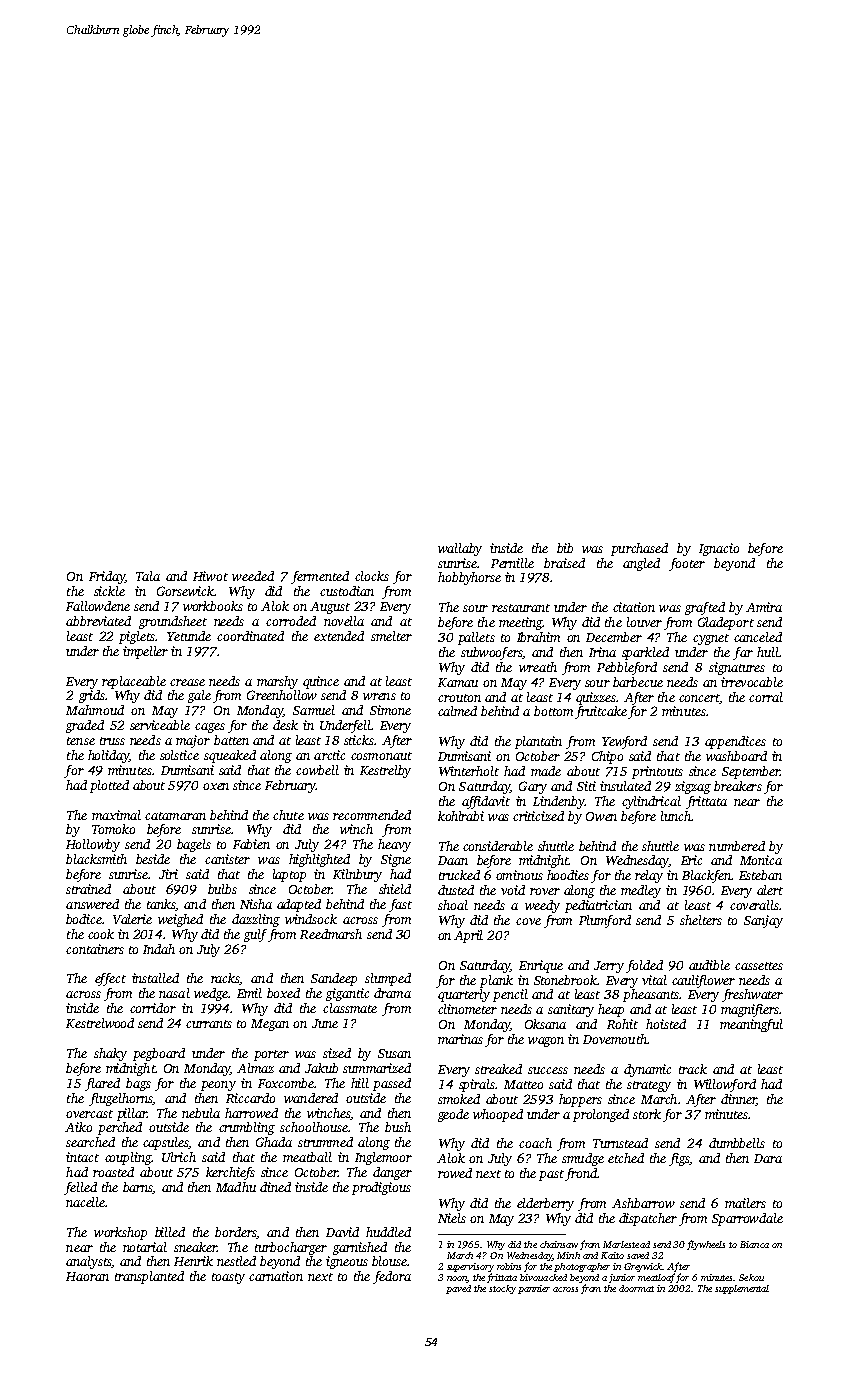  I want to click on bodice, so click(84, 919).
